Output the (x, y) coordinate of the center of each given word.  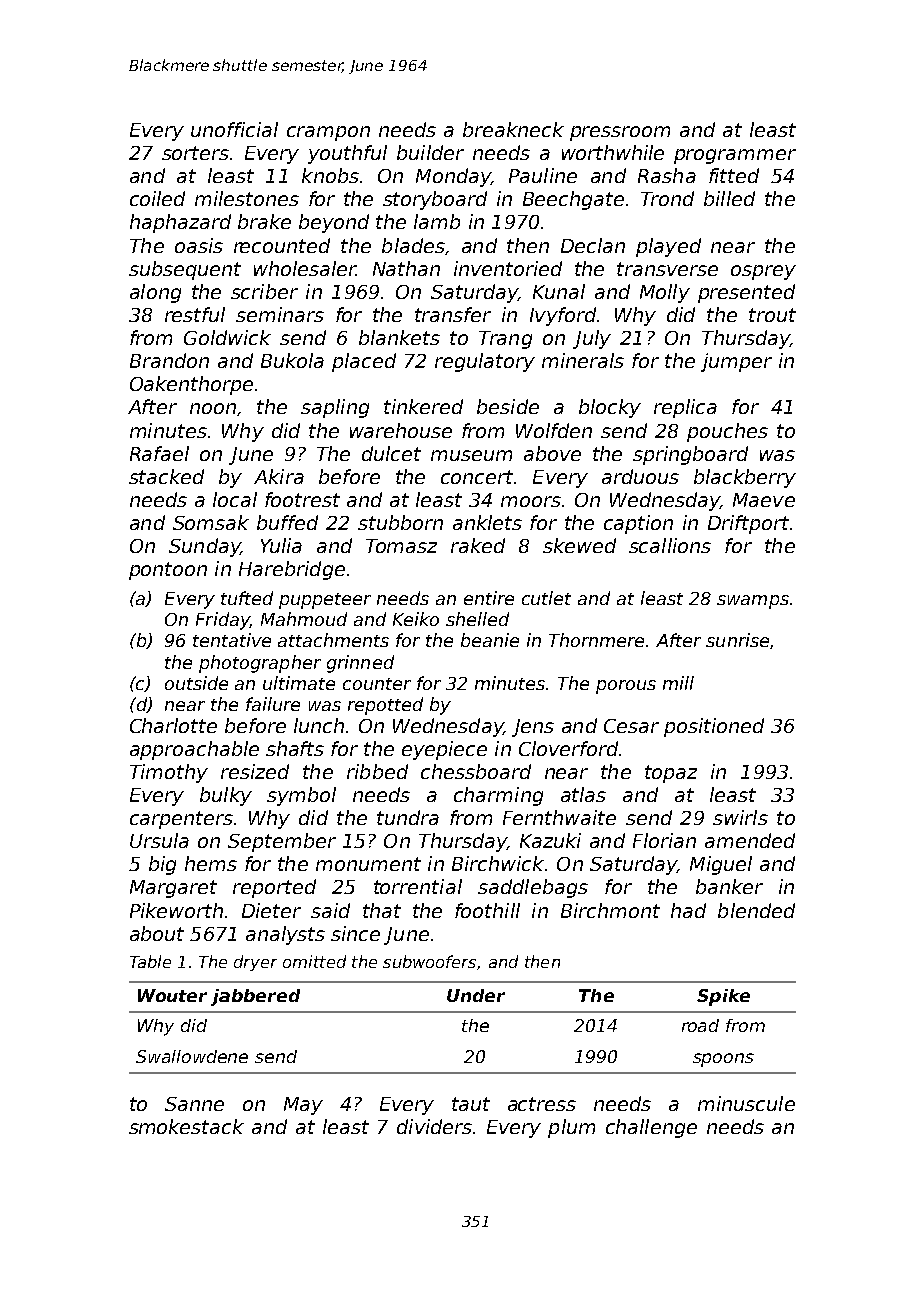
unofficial (234, 129)
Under (476, 995)
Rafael (159, 453)
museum (471, 455)
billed (729, 198)
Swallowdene (192, 1056)
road (700, 1025)
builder (430, 152)
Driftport (748, 524)
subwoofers (429, 961)
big (162, 865)
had (688, 910)
